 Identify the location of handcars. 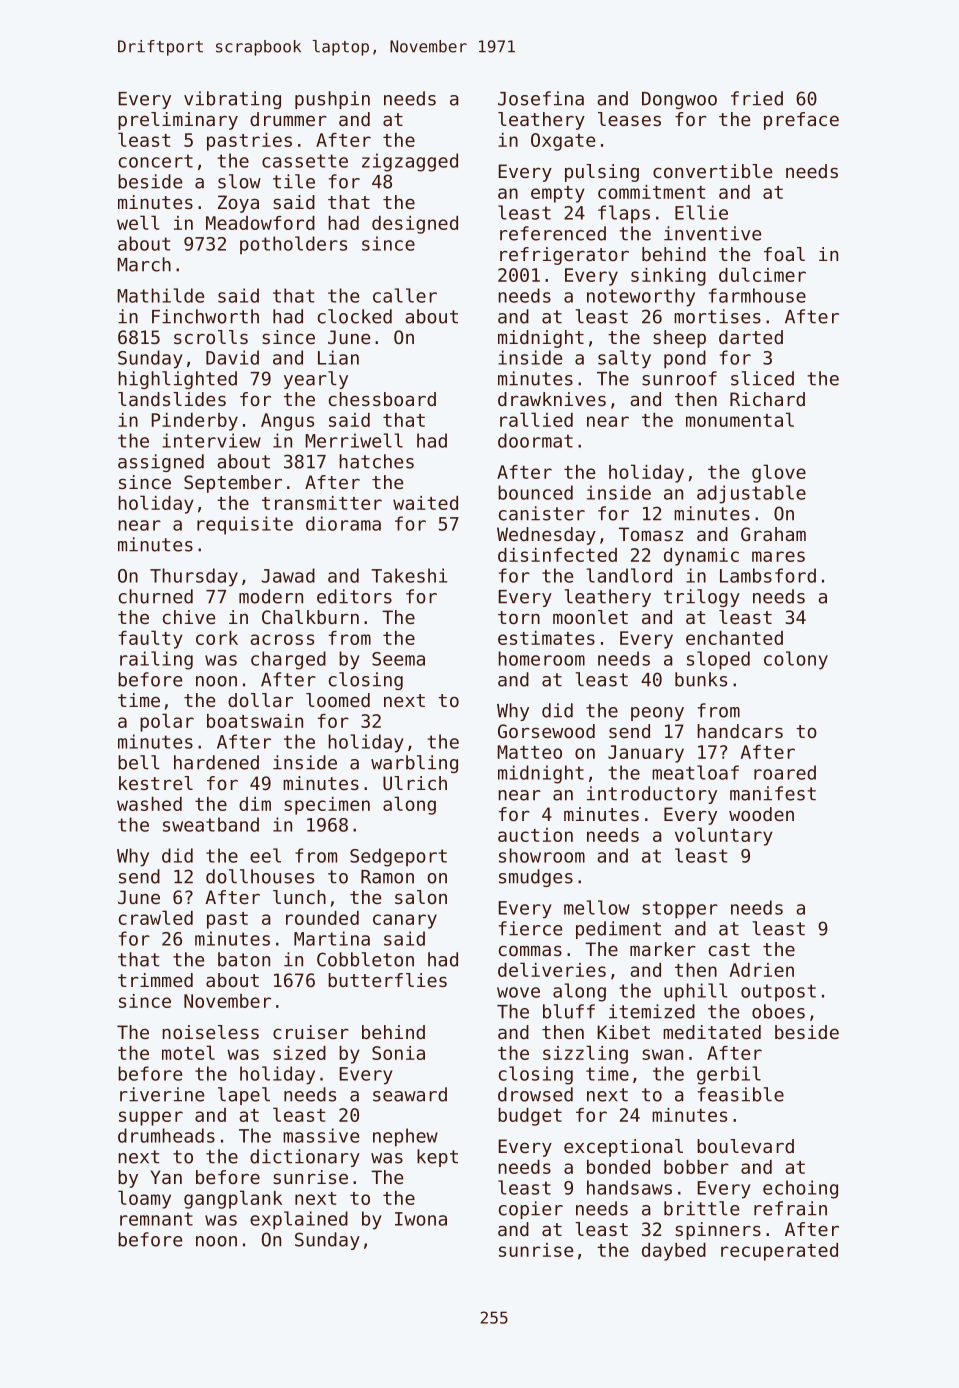
(740, 731).
